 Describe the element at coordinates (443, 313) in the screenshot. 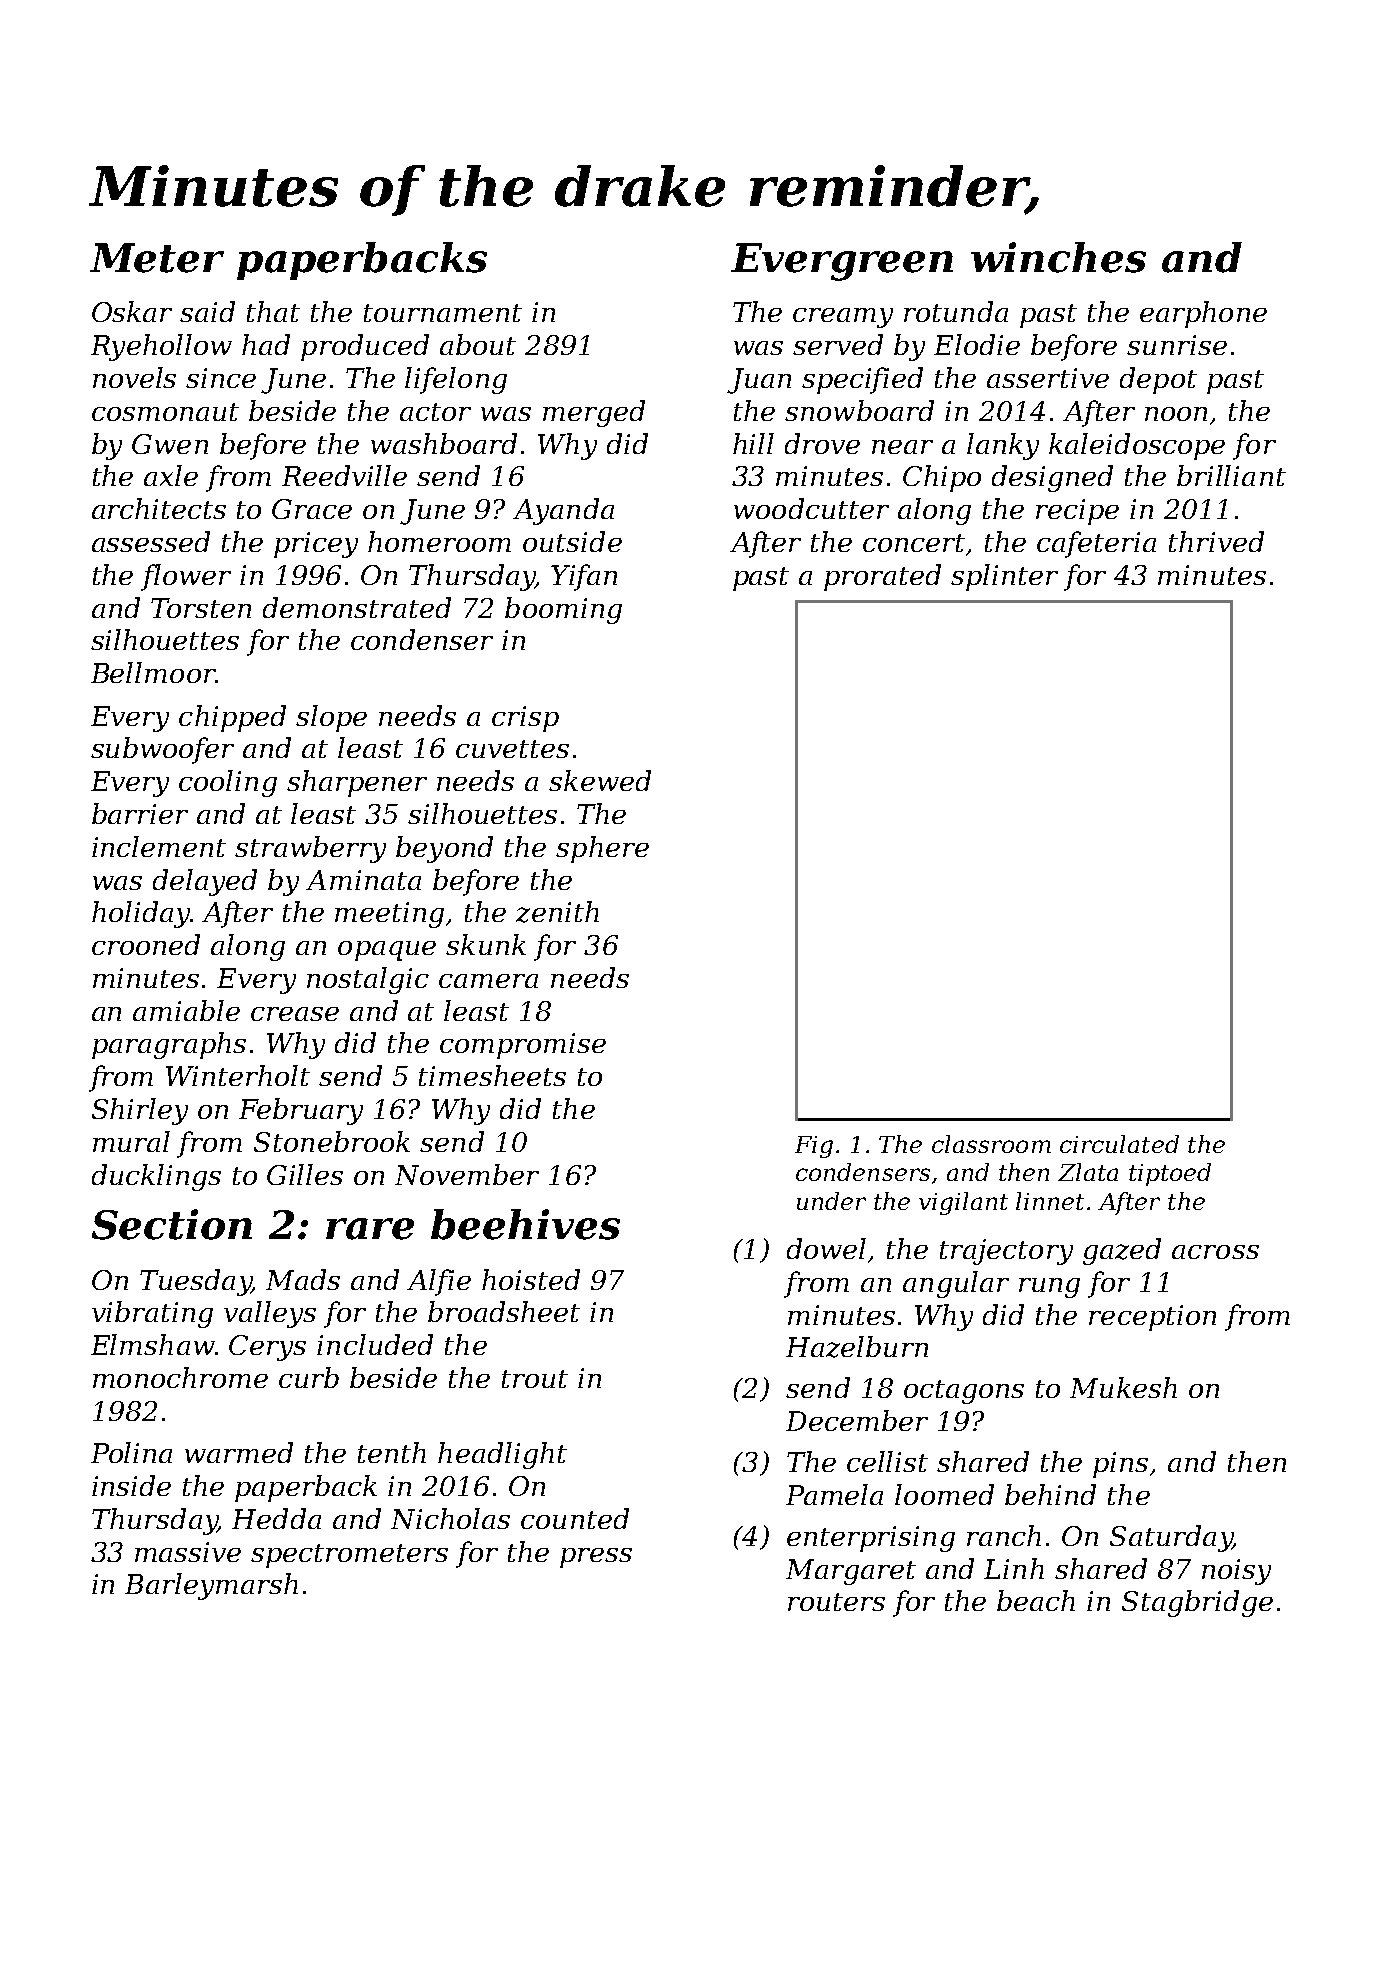

I see `tournament` at that location.
